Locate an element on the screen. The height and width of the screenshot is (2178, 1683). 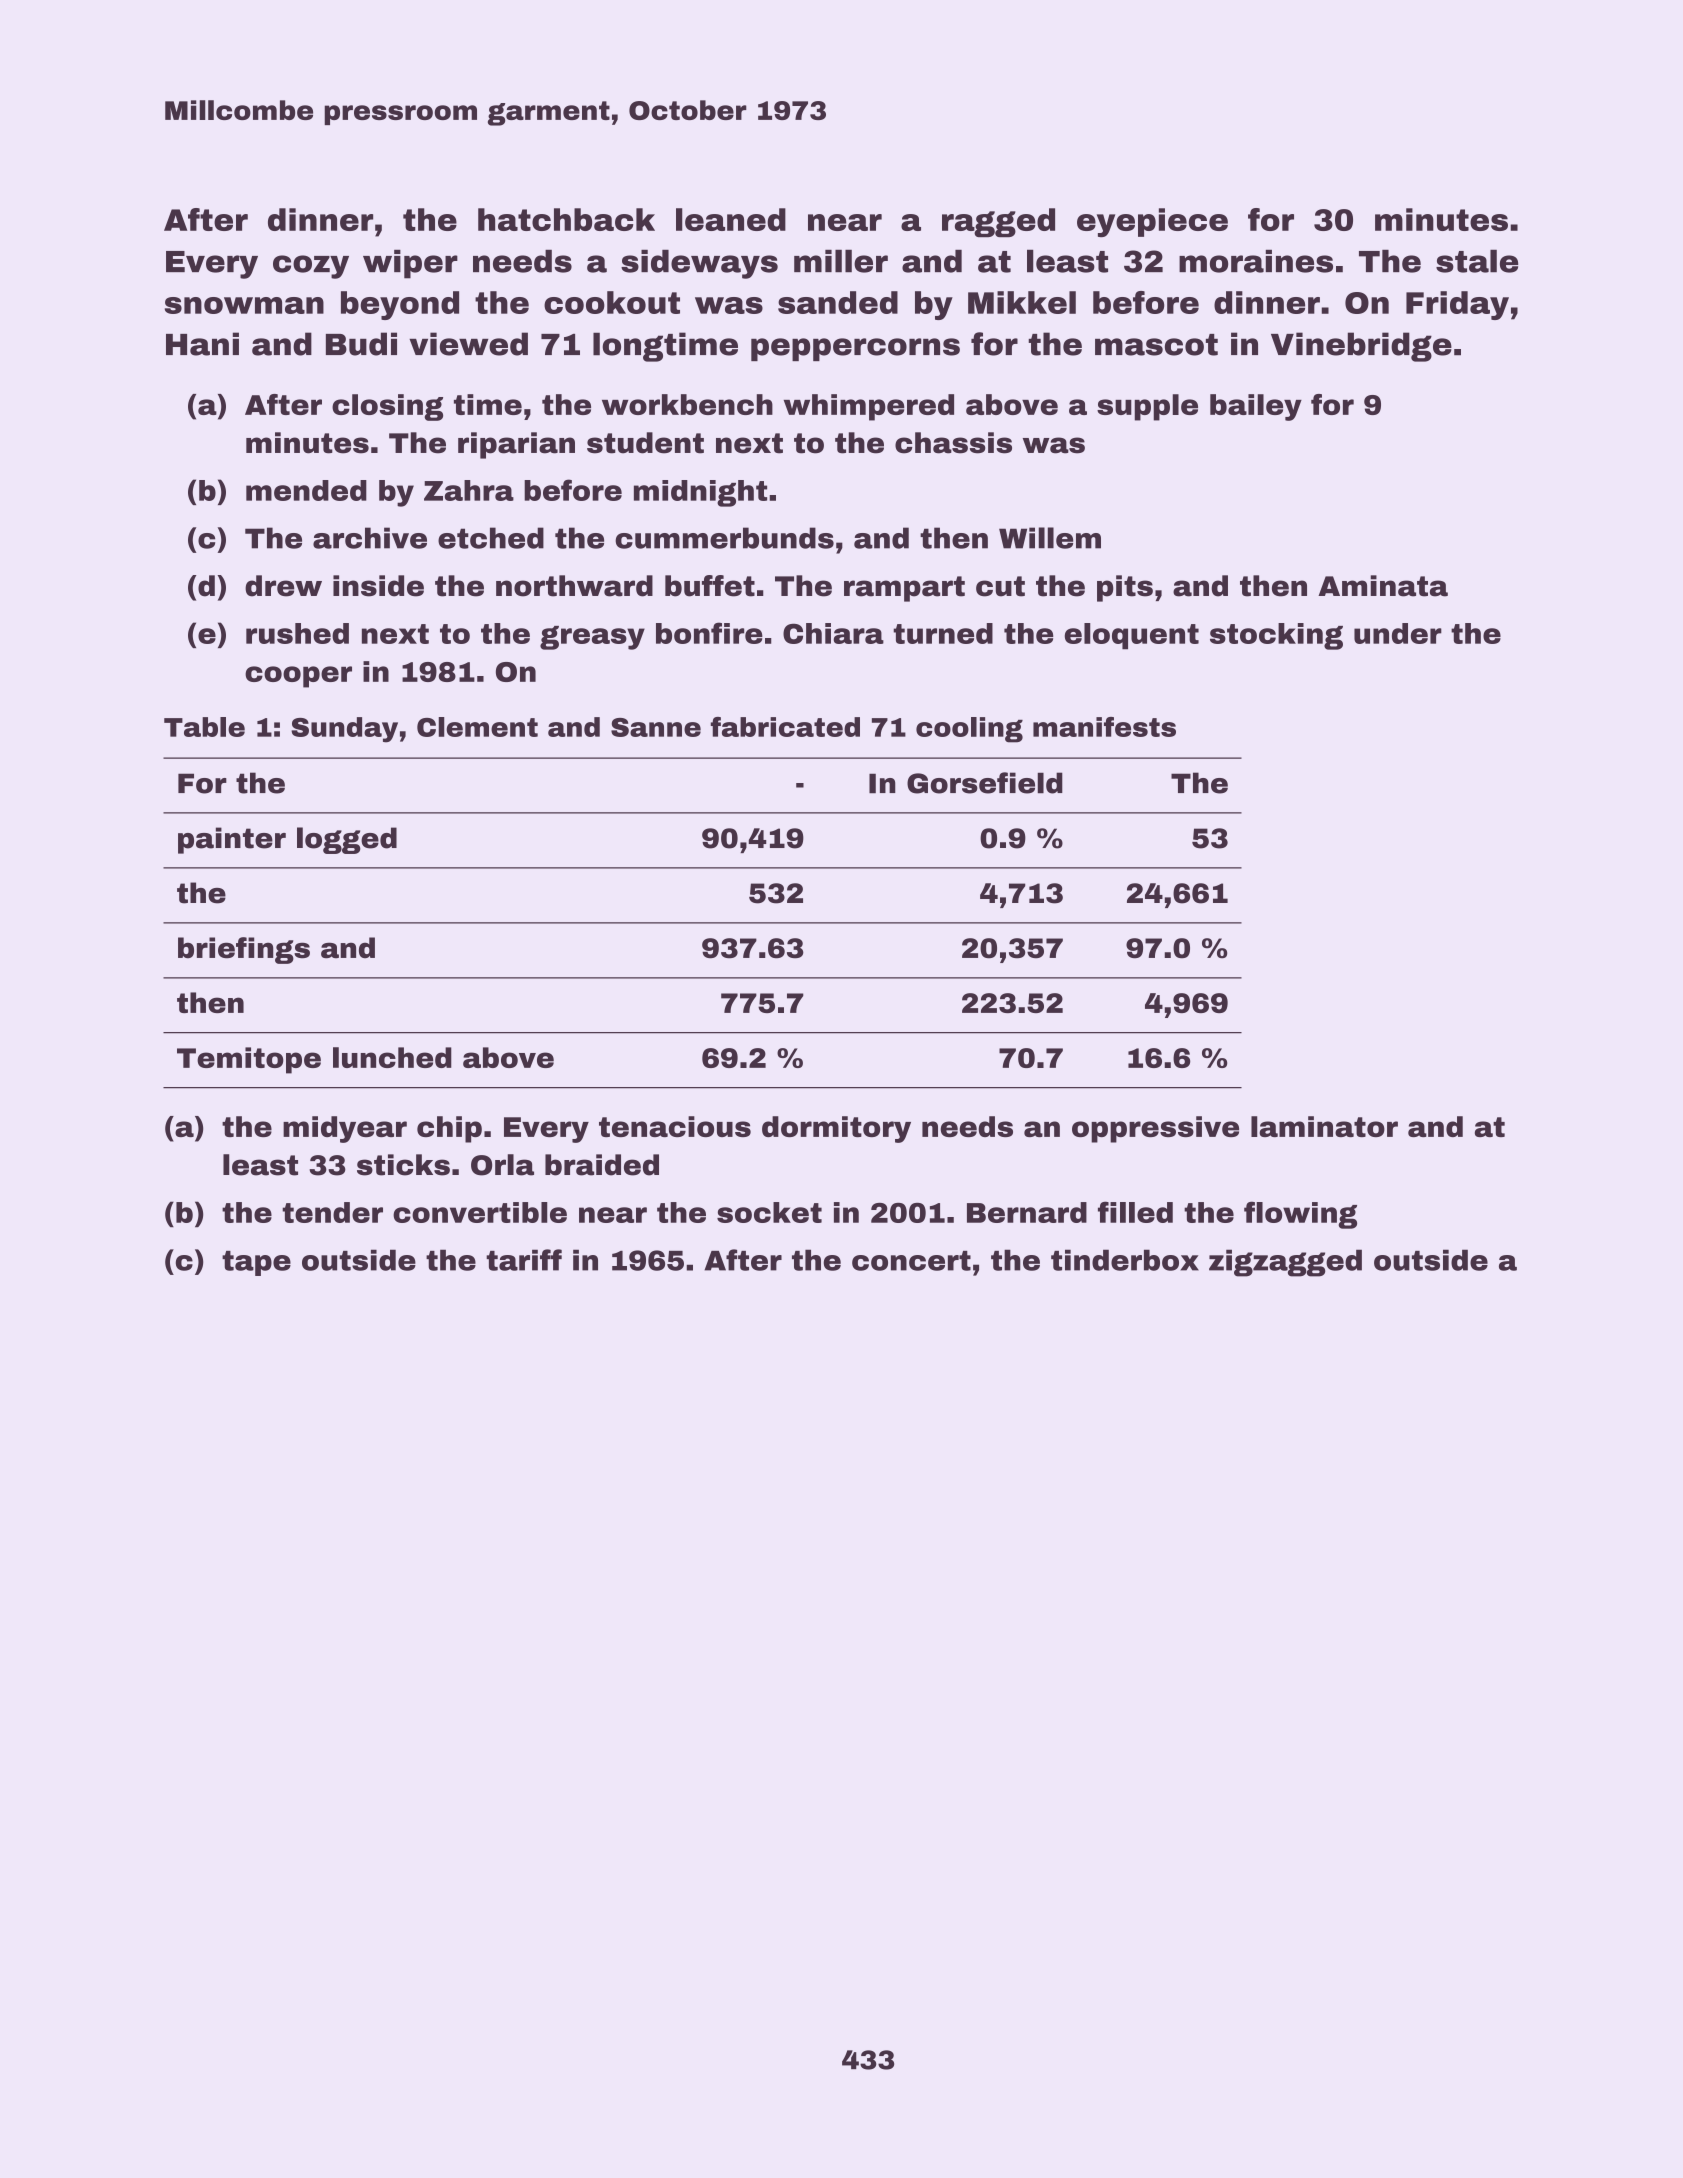
stale is located at coordinates (1477, 261).
